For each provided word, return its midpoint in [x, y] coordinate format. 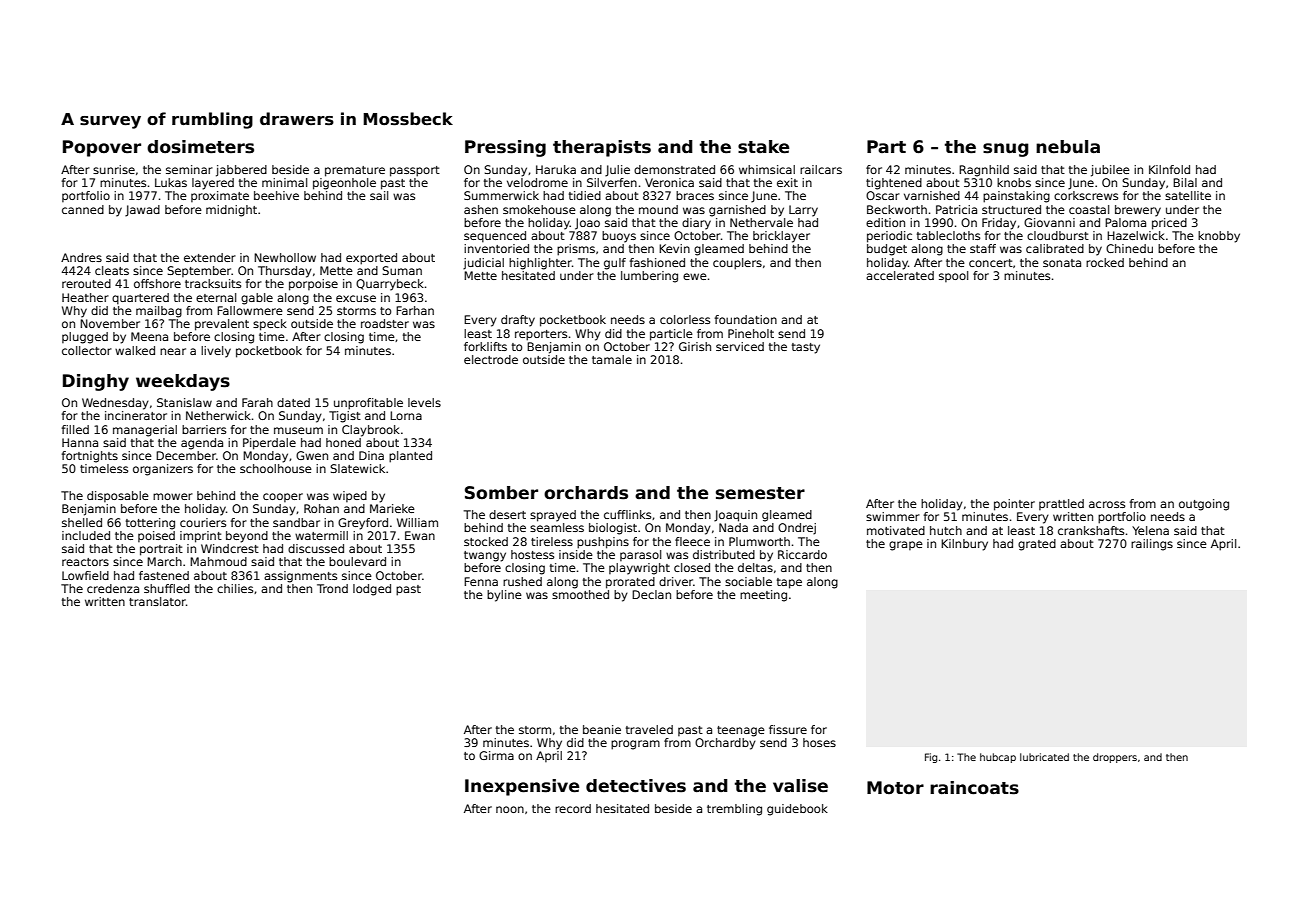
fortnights [89, 457]
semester [760, 493]
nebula [1068, 147]
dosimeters [200, 147]
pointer [1014, 505]
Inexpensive [522, 787]
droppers [1115, 758]
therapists [602, 148]
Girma [496, 755]
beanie [602, 729]
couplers [737, 264]
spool [953, 276]
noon [510, 809]
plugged [85, 338]
